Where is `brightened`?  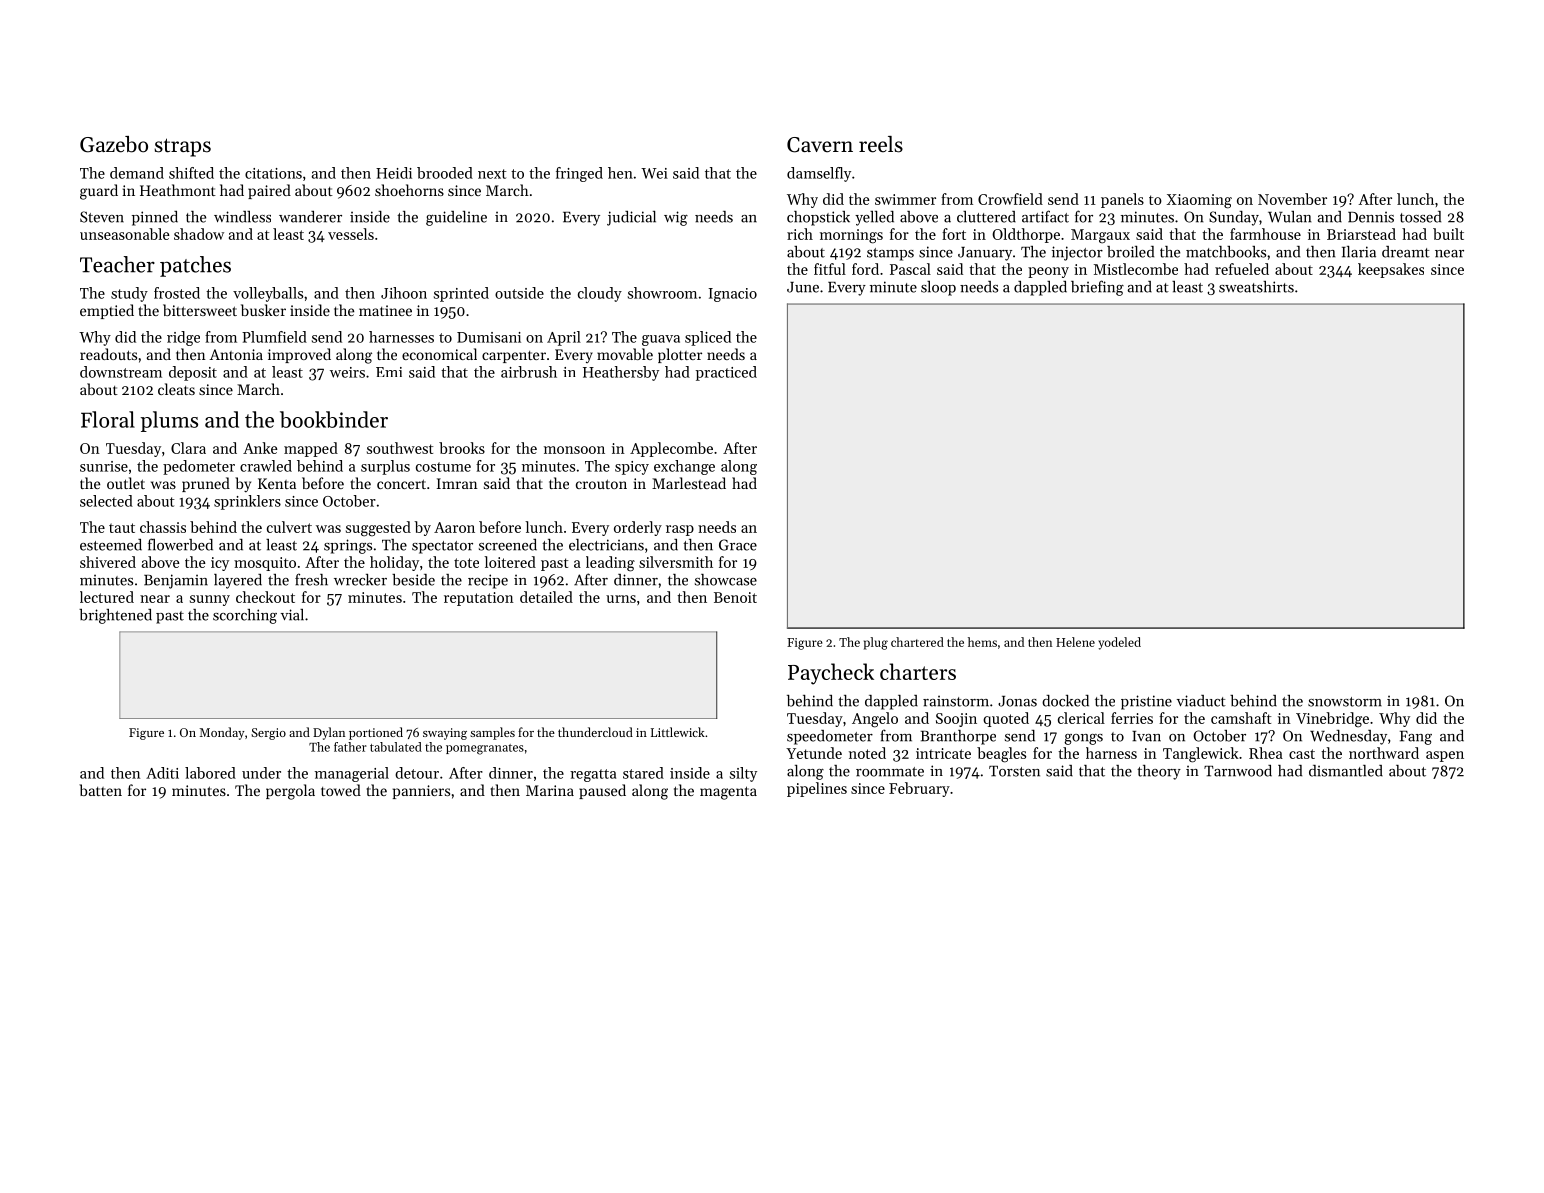 brightened is located at coordinates (115, 616).
